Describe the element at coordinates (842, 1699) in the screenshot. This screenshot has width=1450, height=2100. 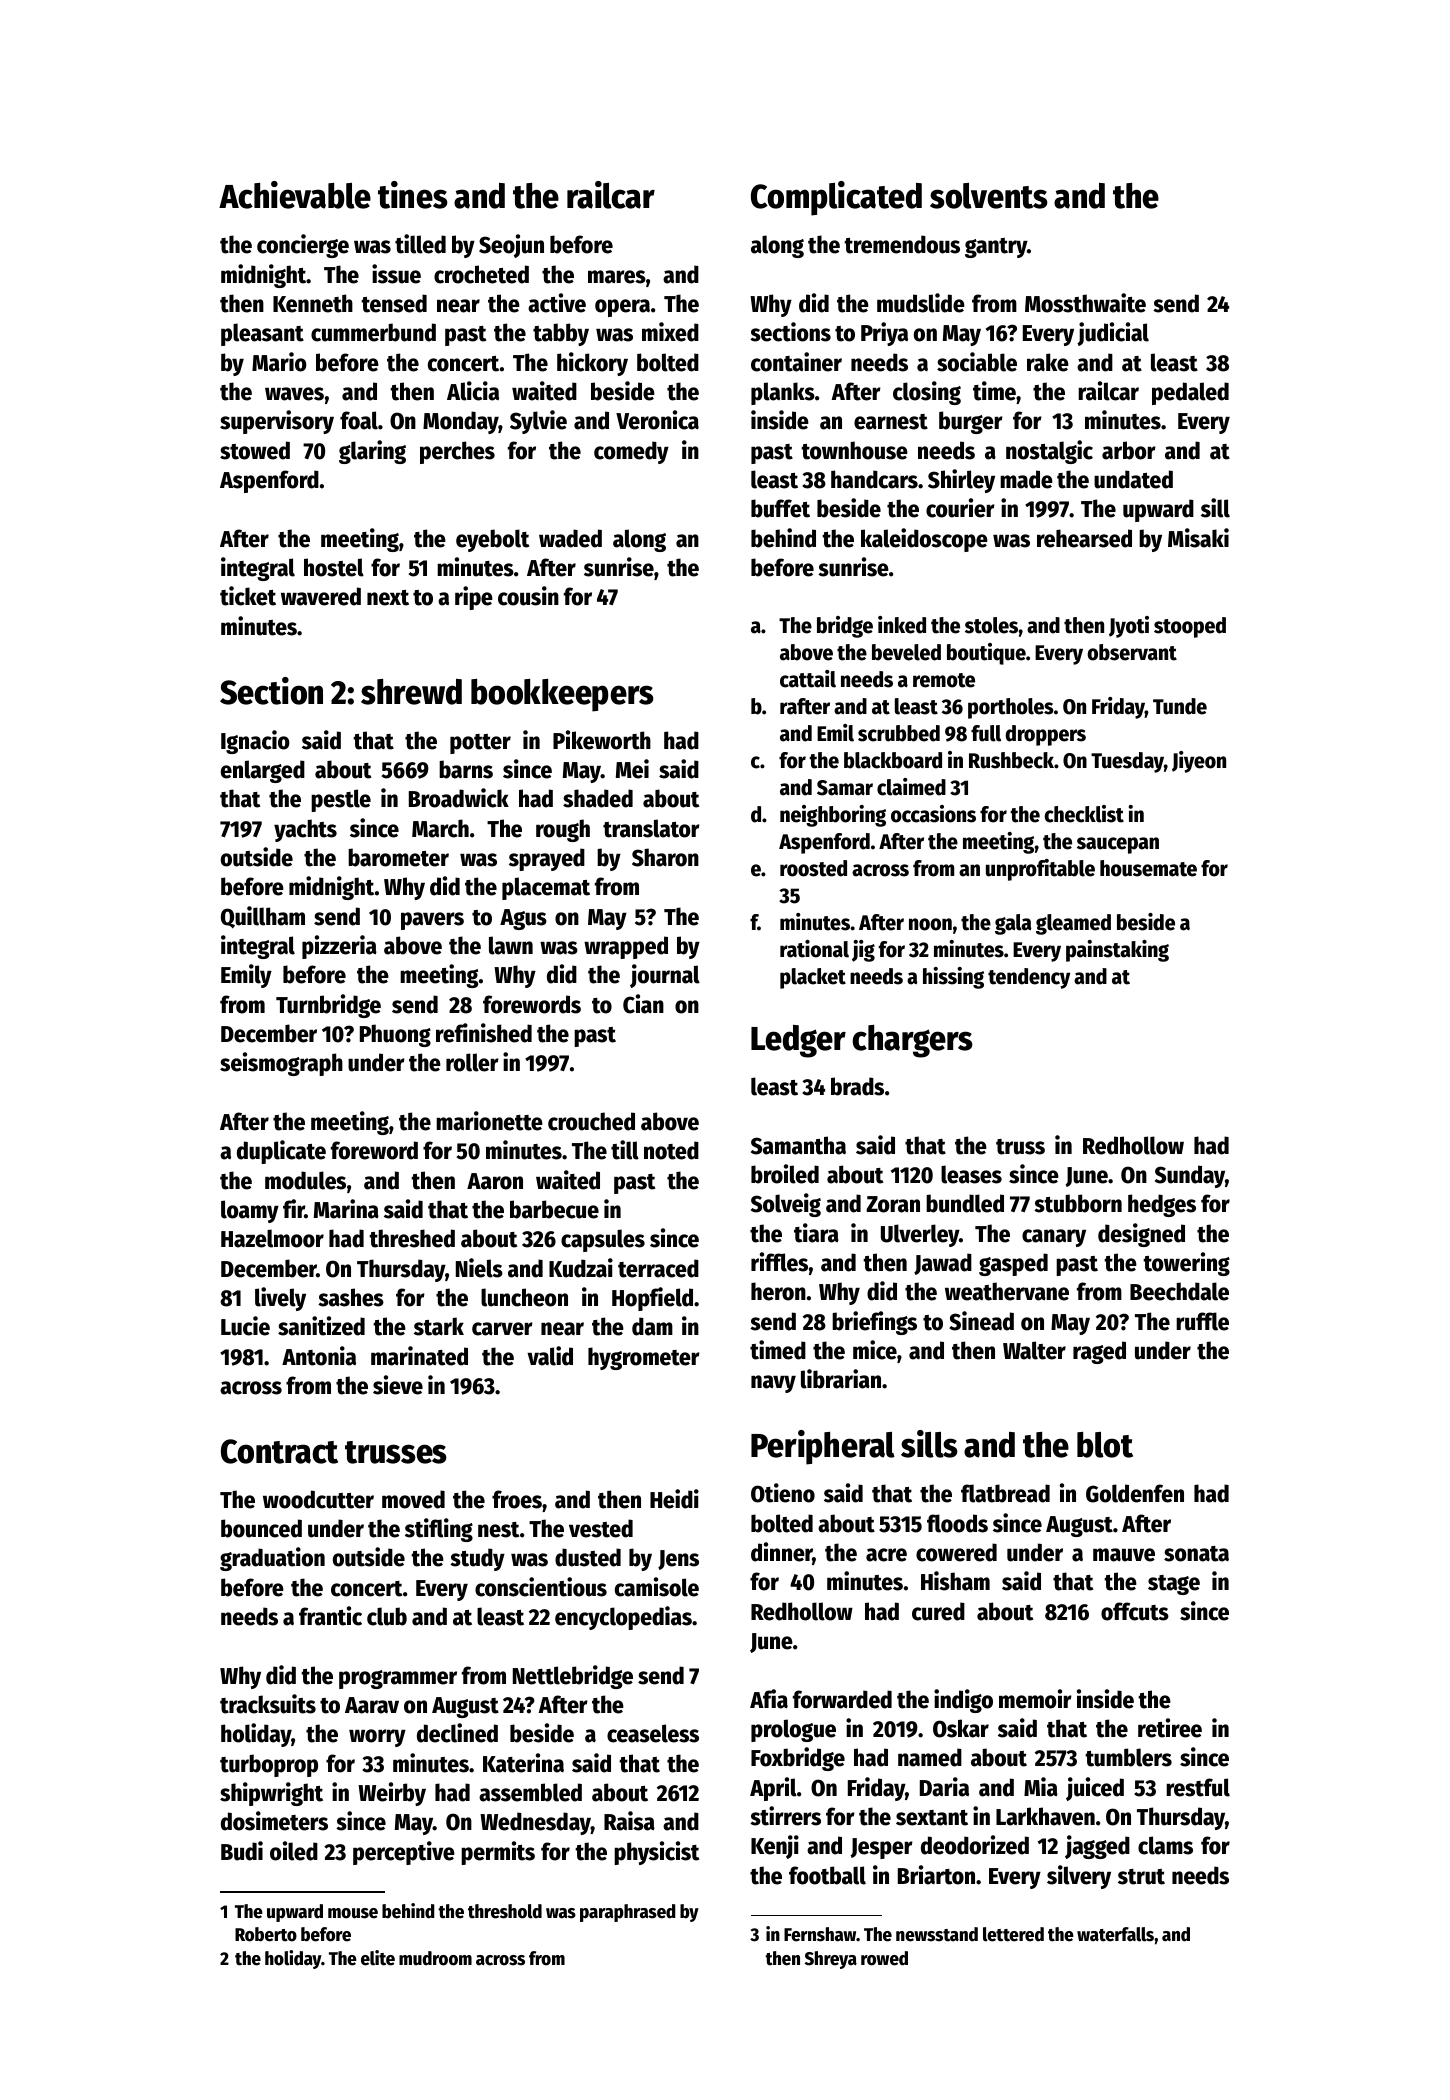
I see `forwarded` at that location.
